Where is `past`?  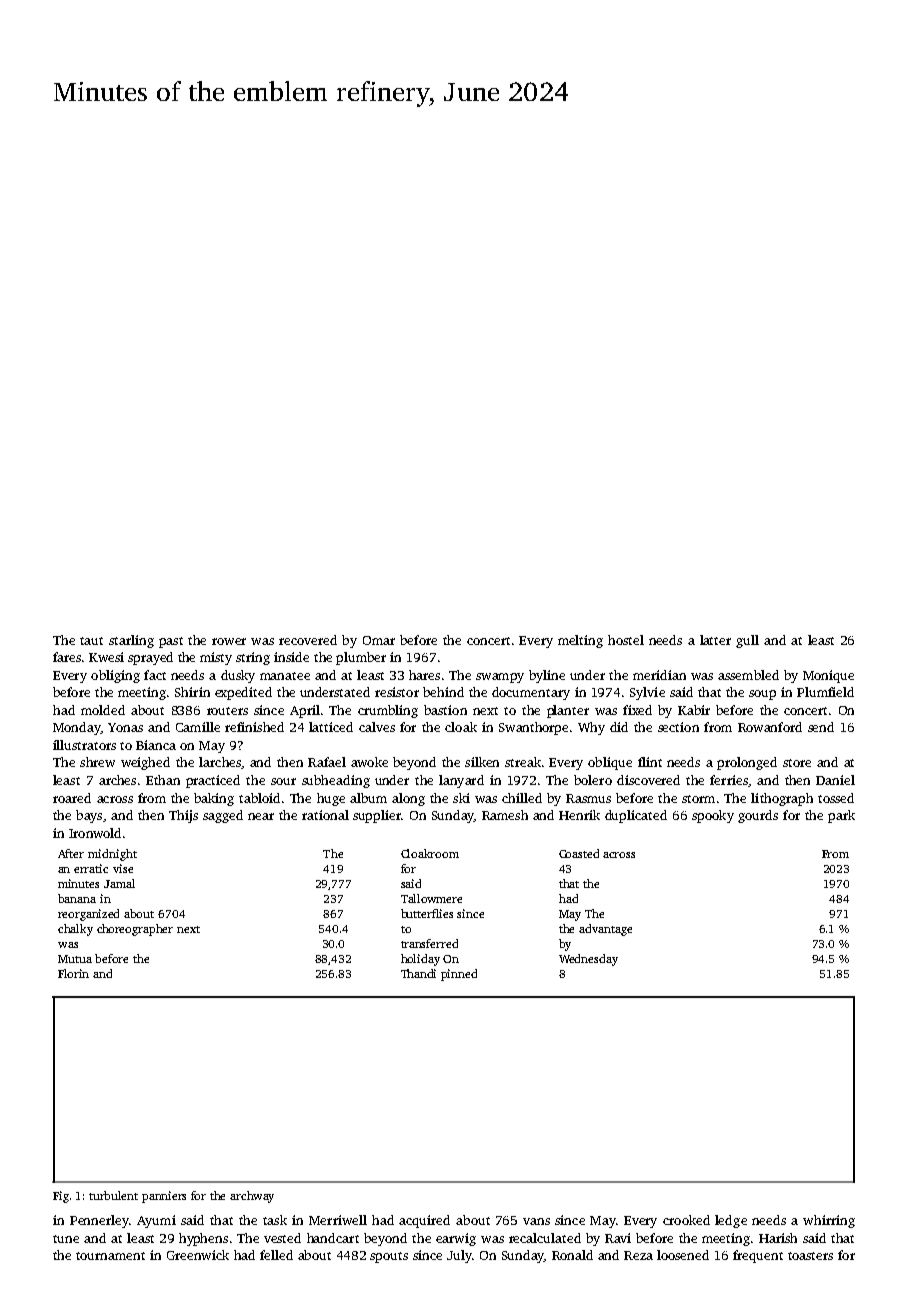
past is located at coordinates (171, 642).
